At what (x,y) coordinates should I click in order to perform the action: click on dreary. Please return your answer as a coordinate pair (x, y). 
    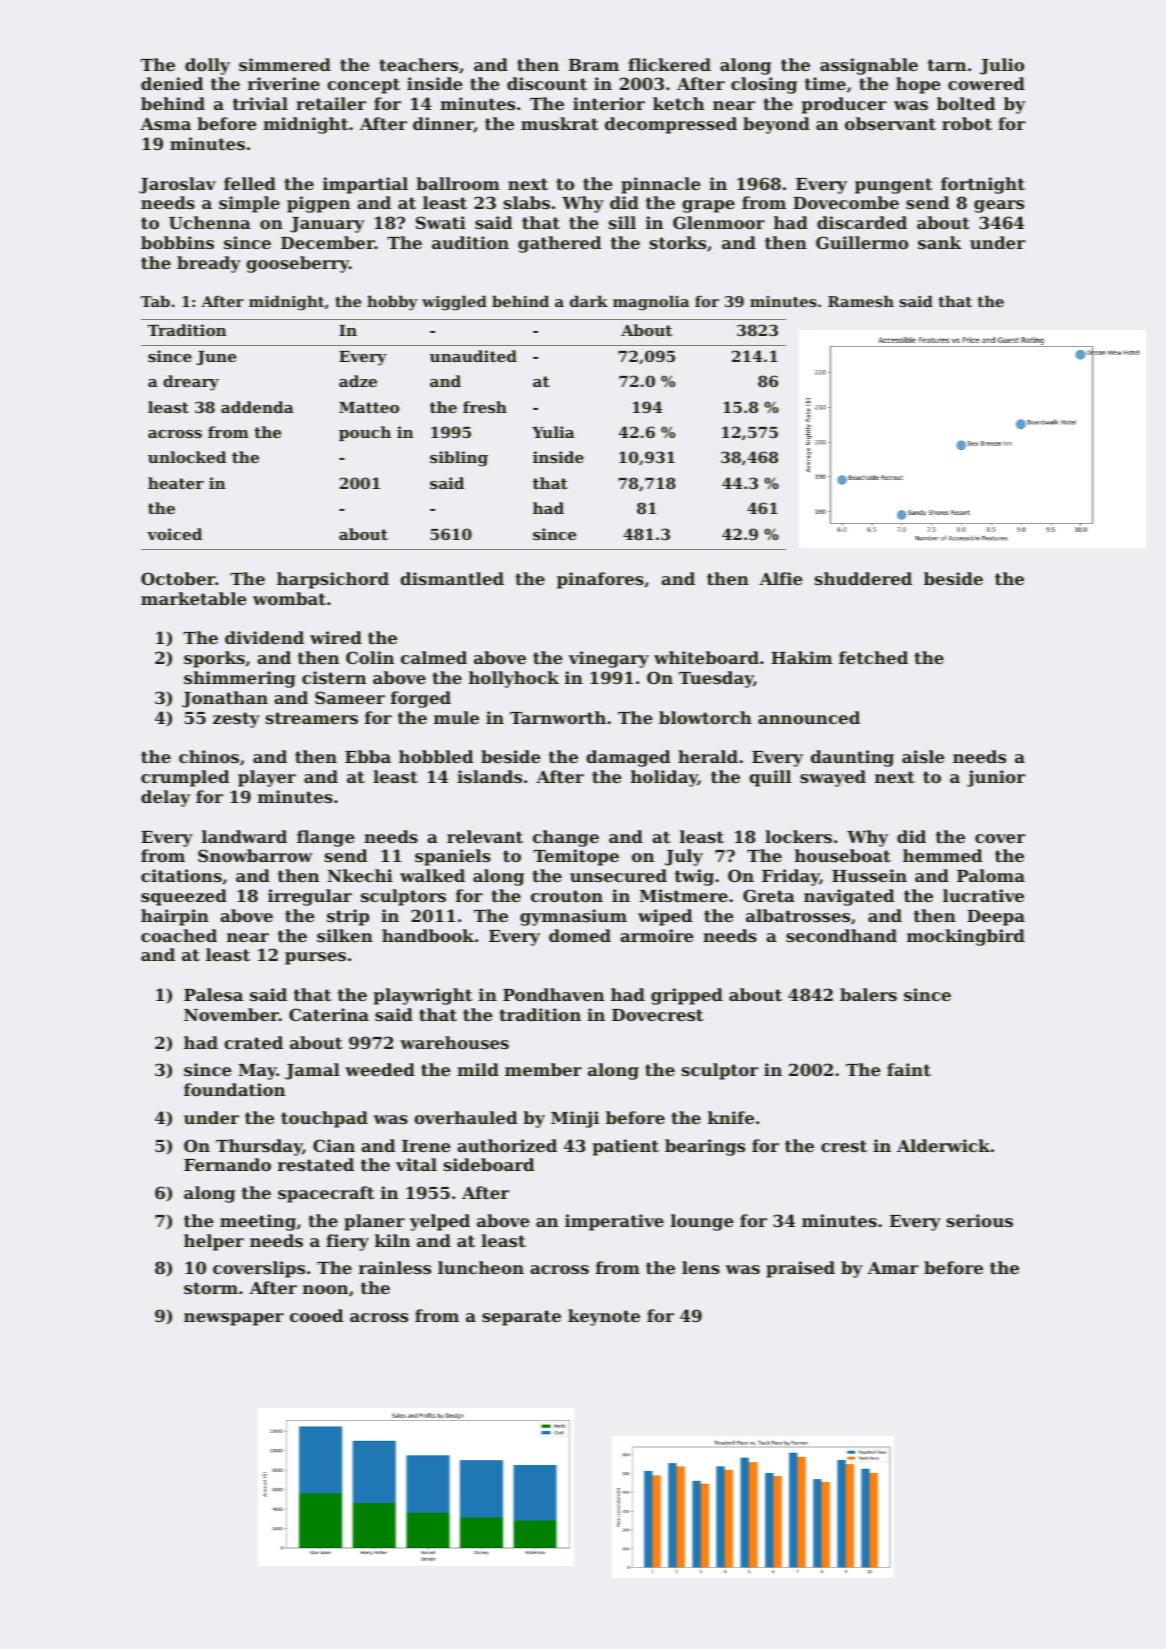
    Looking at the image, I should click on (191, 383).
